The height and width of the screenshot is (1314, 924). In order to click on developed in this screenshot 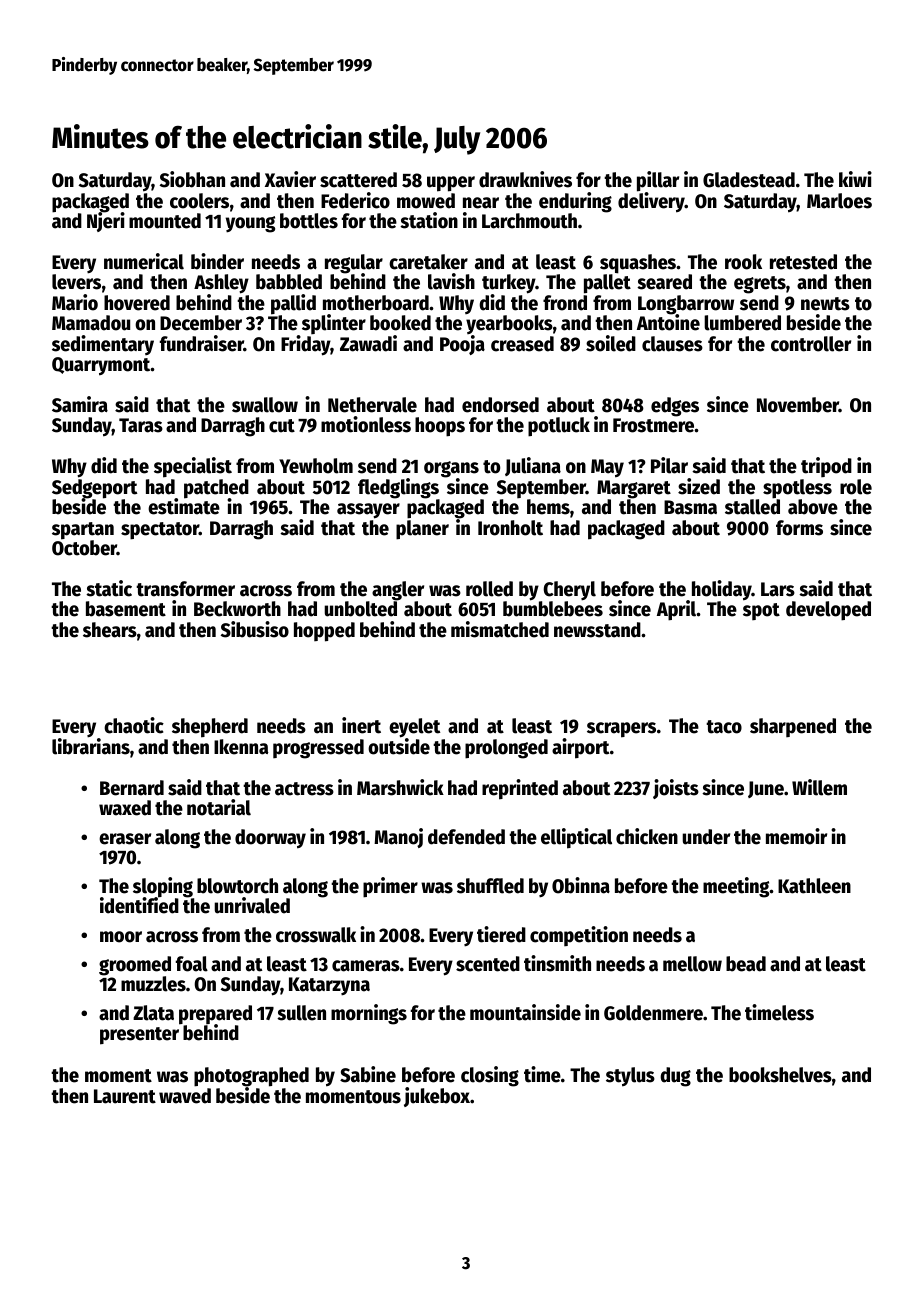, I will do `click(828, 611)`.
